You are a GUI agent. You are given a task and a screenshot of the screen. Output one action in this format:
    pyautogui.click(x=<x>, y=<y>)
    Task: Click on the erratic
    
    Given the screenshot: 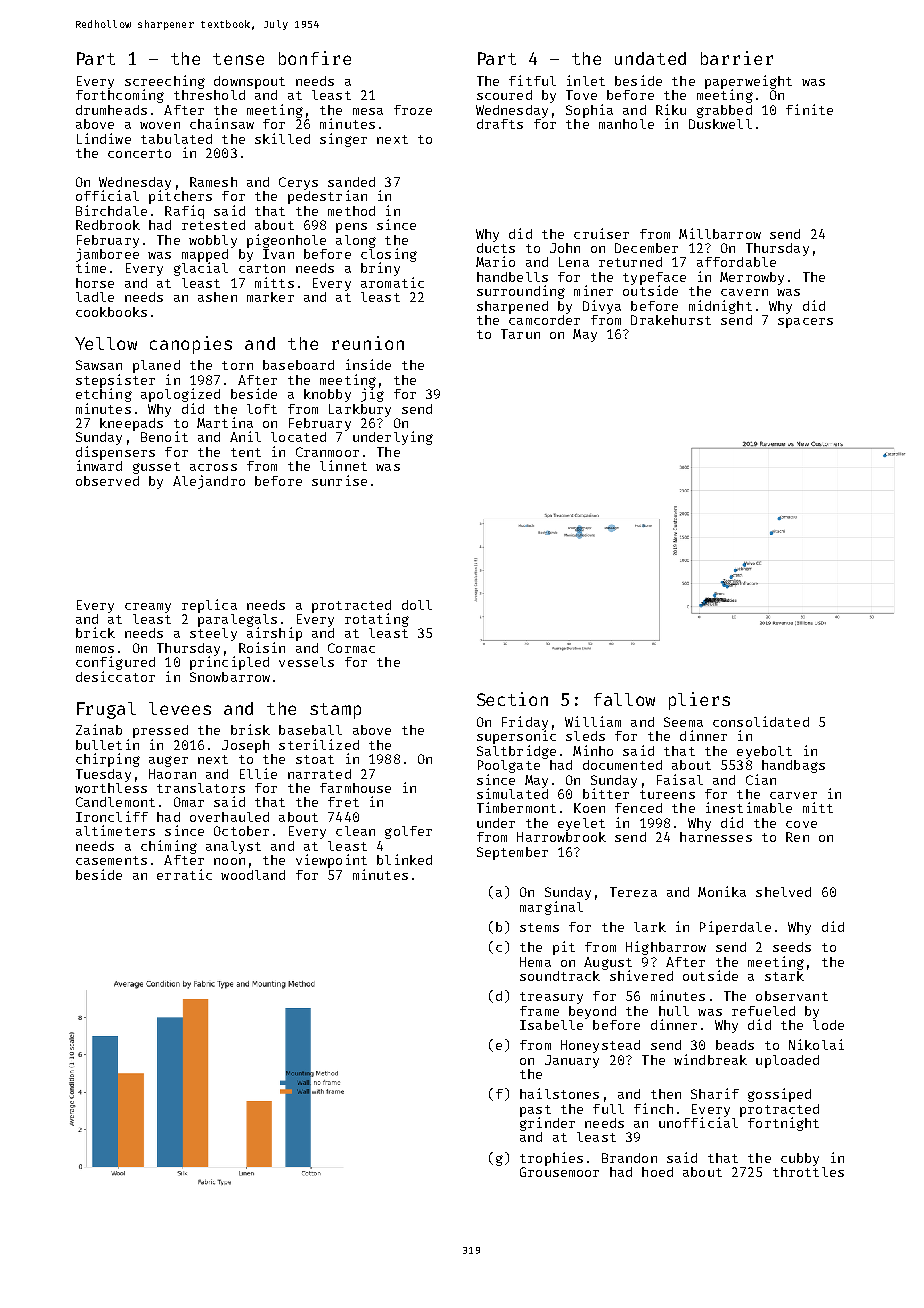 What is the action you would take?
    pyautogui.click(x=184, y=874)
